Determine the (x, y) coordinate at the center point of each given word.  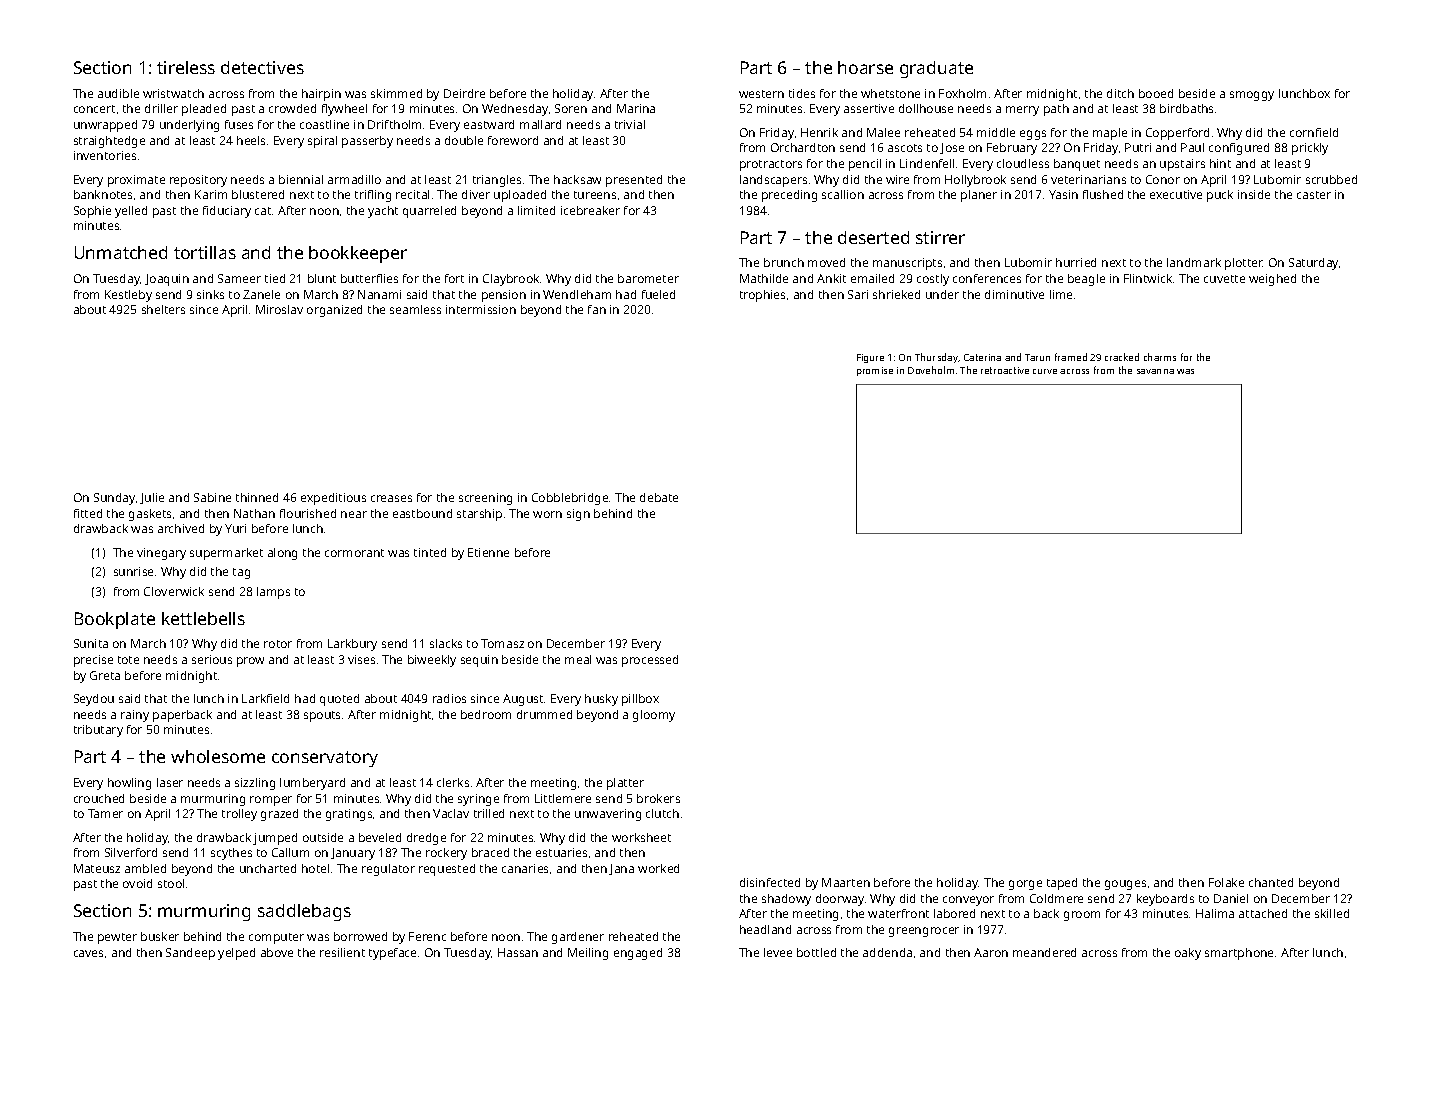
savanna (1155, 371)
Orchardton (803, 147)
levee (778, 952)
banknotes (103, 194)
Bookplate (115, 620)
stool (171, 883)
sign (578, 515)
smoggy (1252, 96)
